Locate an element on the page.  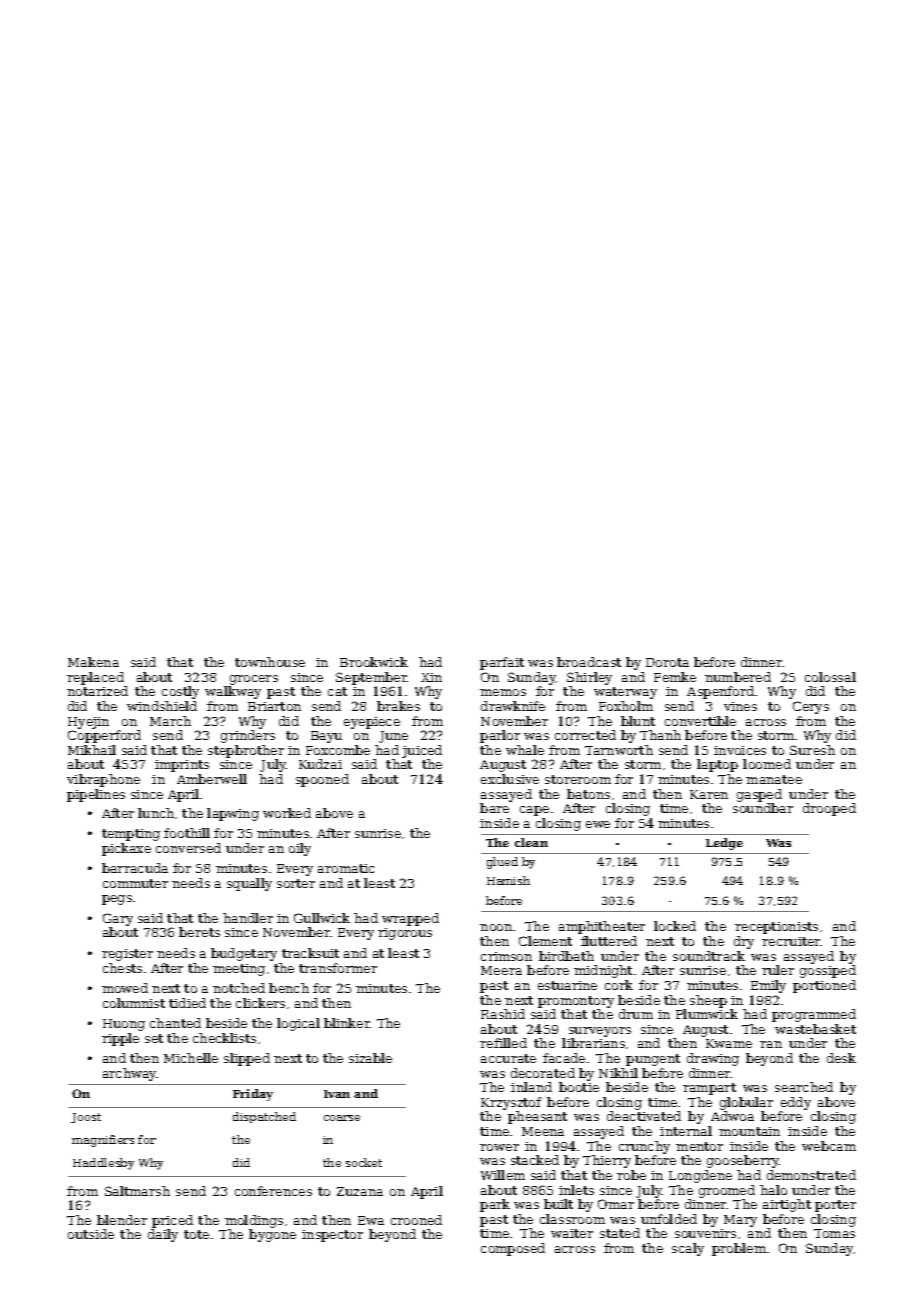
scaly is located at coordinates (688, 1249).
